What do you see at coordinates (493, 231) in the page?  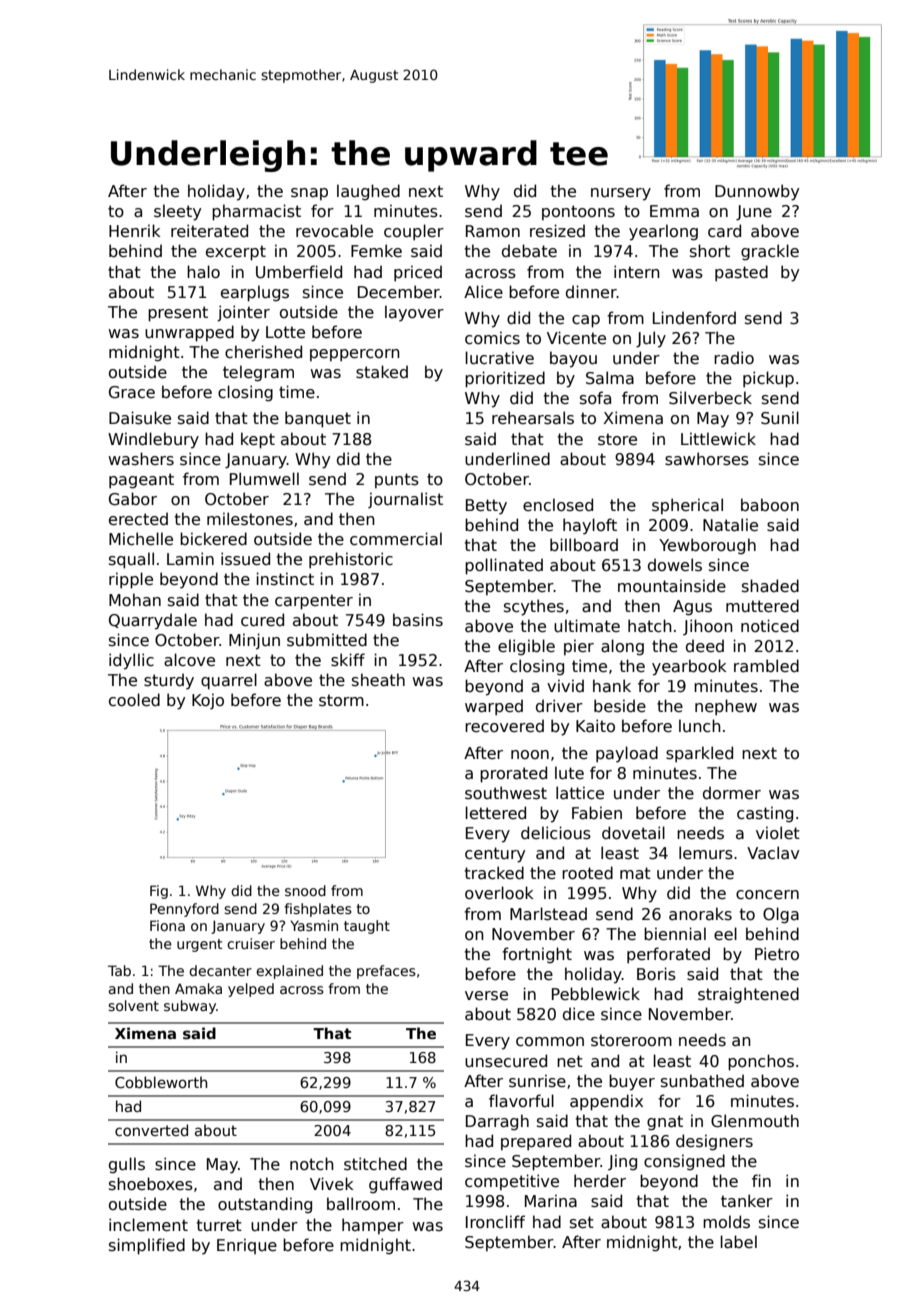 I see `Ramon` at bounding box center [493, 231].
